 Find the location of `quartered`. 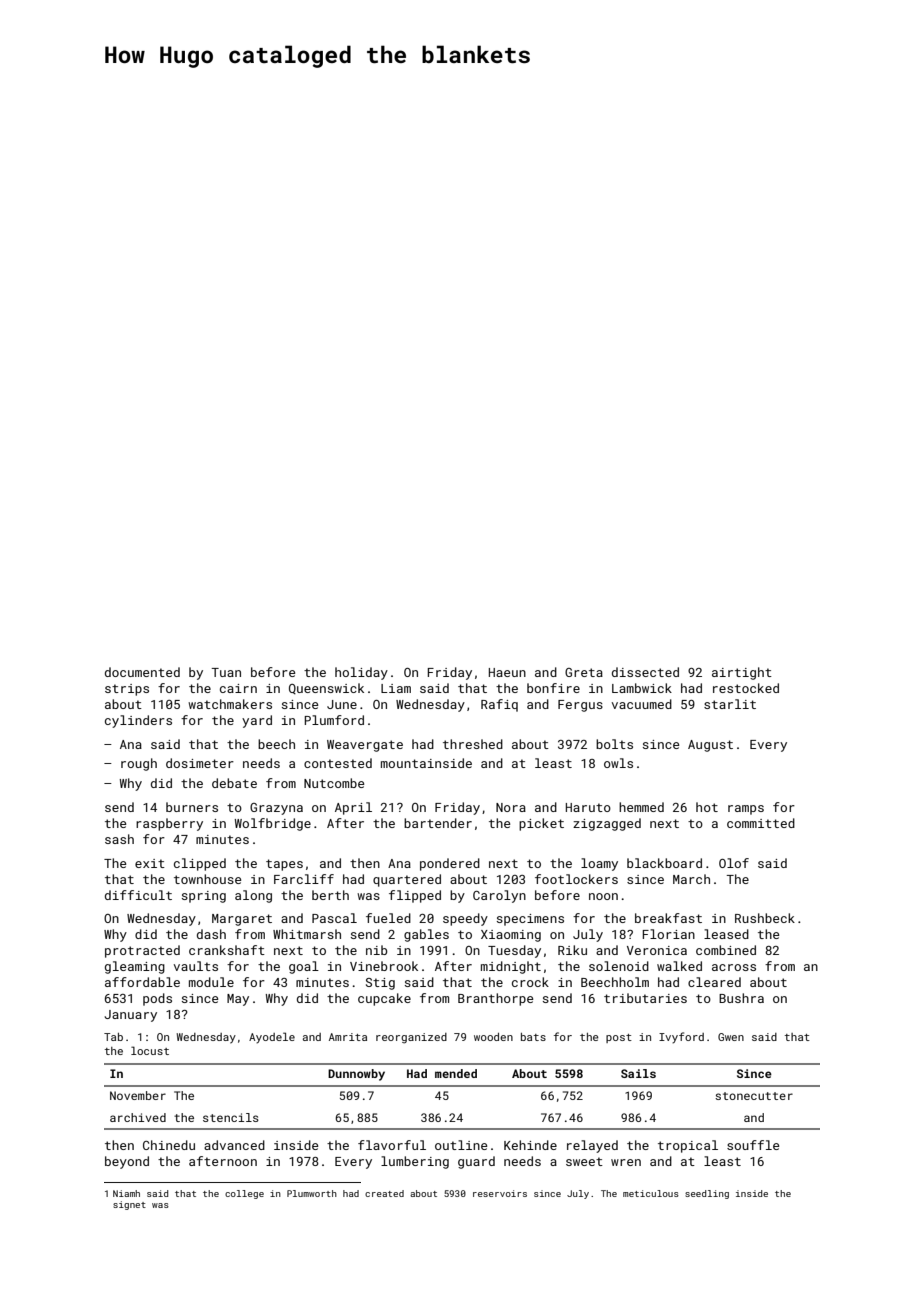

quartered is located at coordinates (407, 880).
